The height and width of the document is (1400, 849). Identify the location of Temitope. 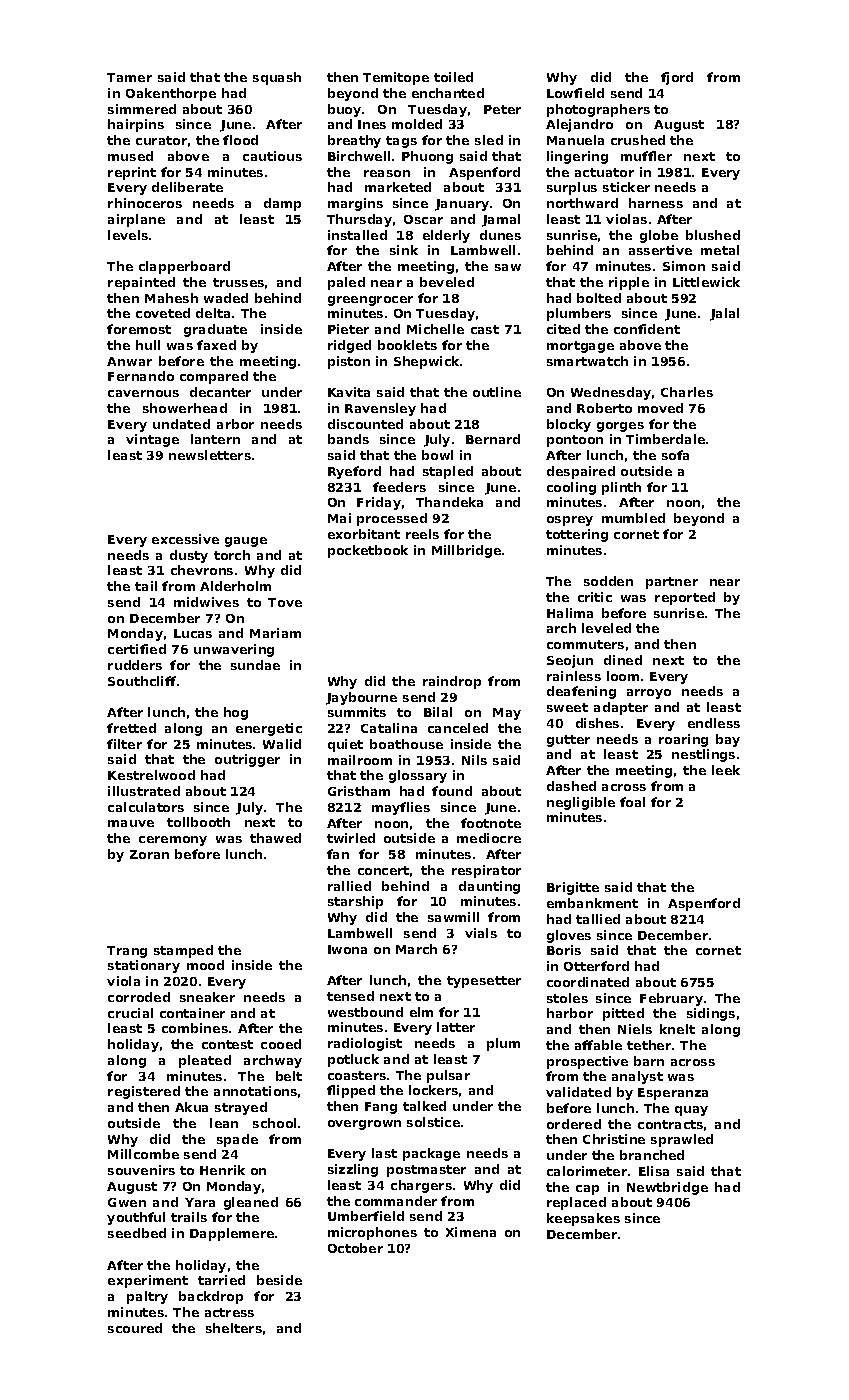
(396, 78).
